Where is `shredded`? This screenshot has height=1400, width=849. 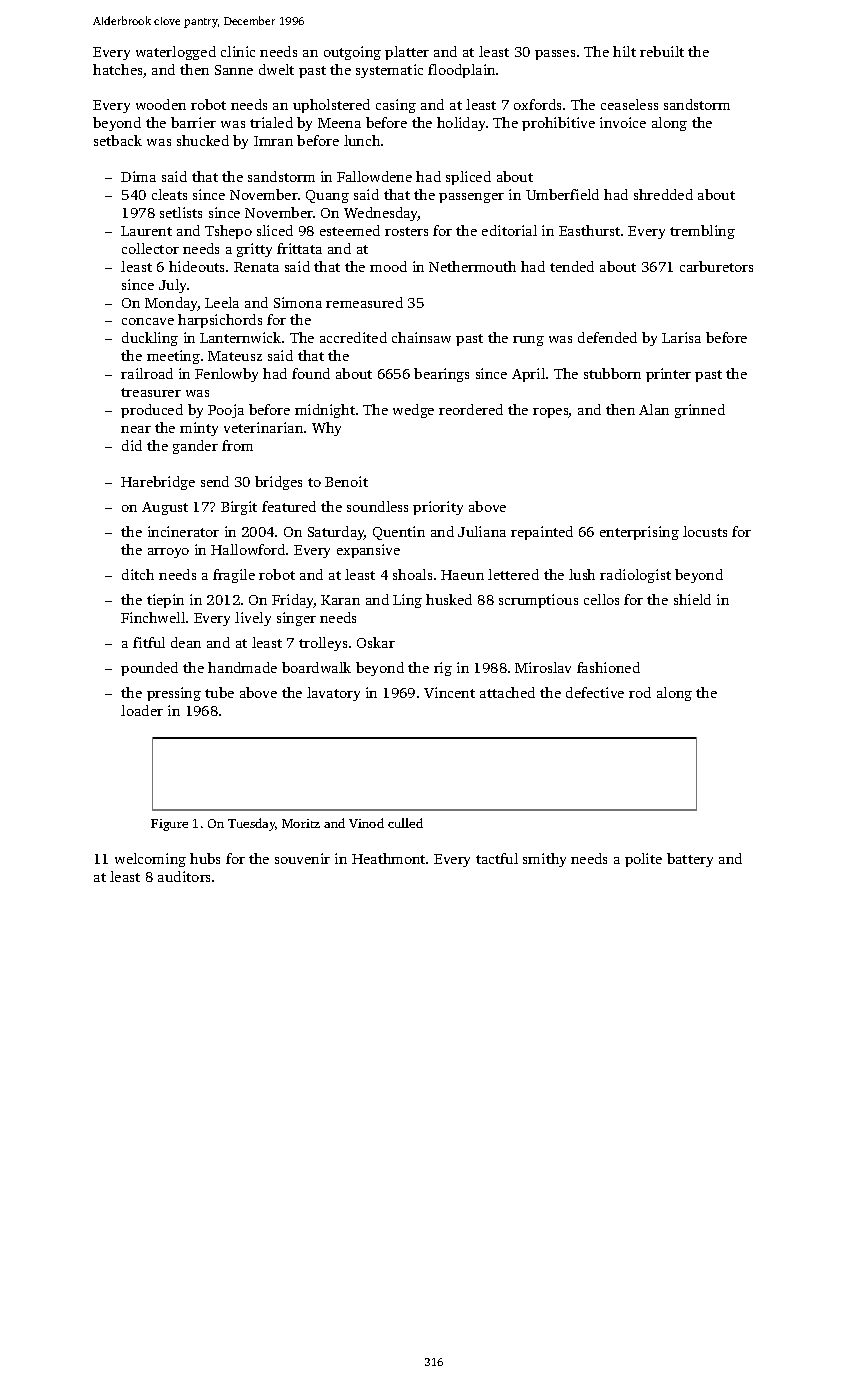
shredded is located at coordinates (663, 194).
